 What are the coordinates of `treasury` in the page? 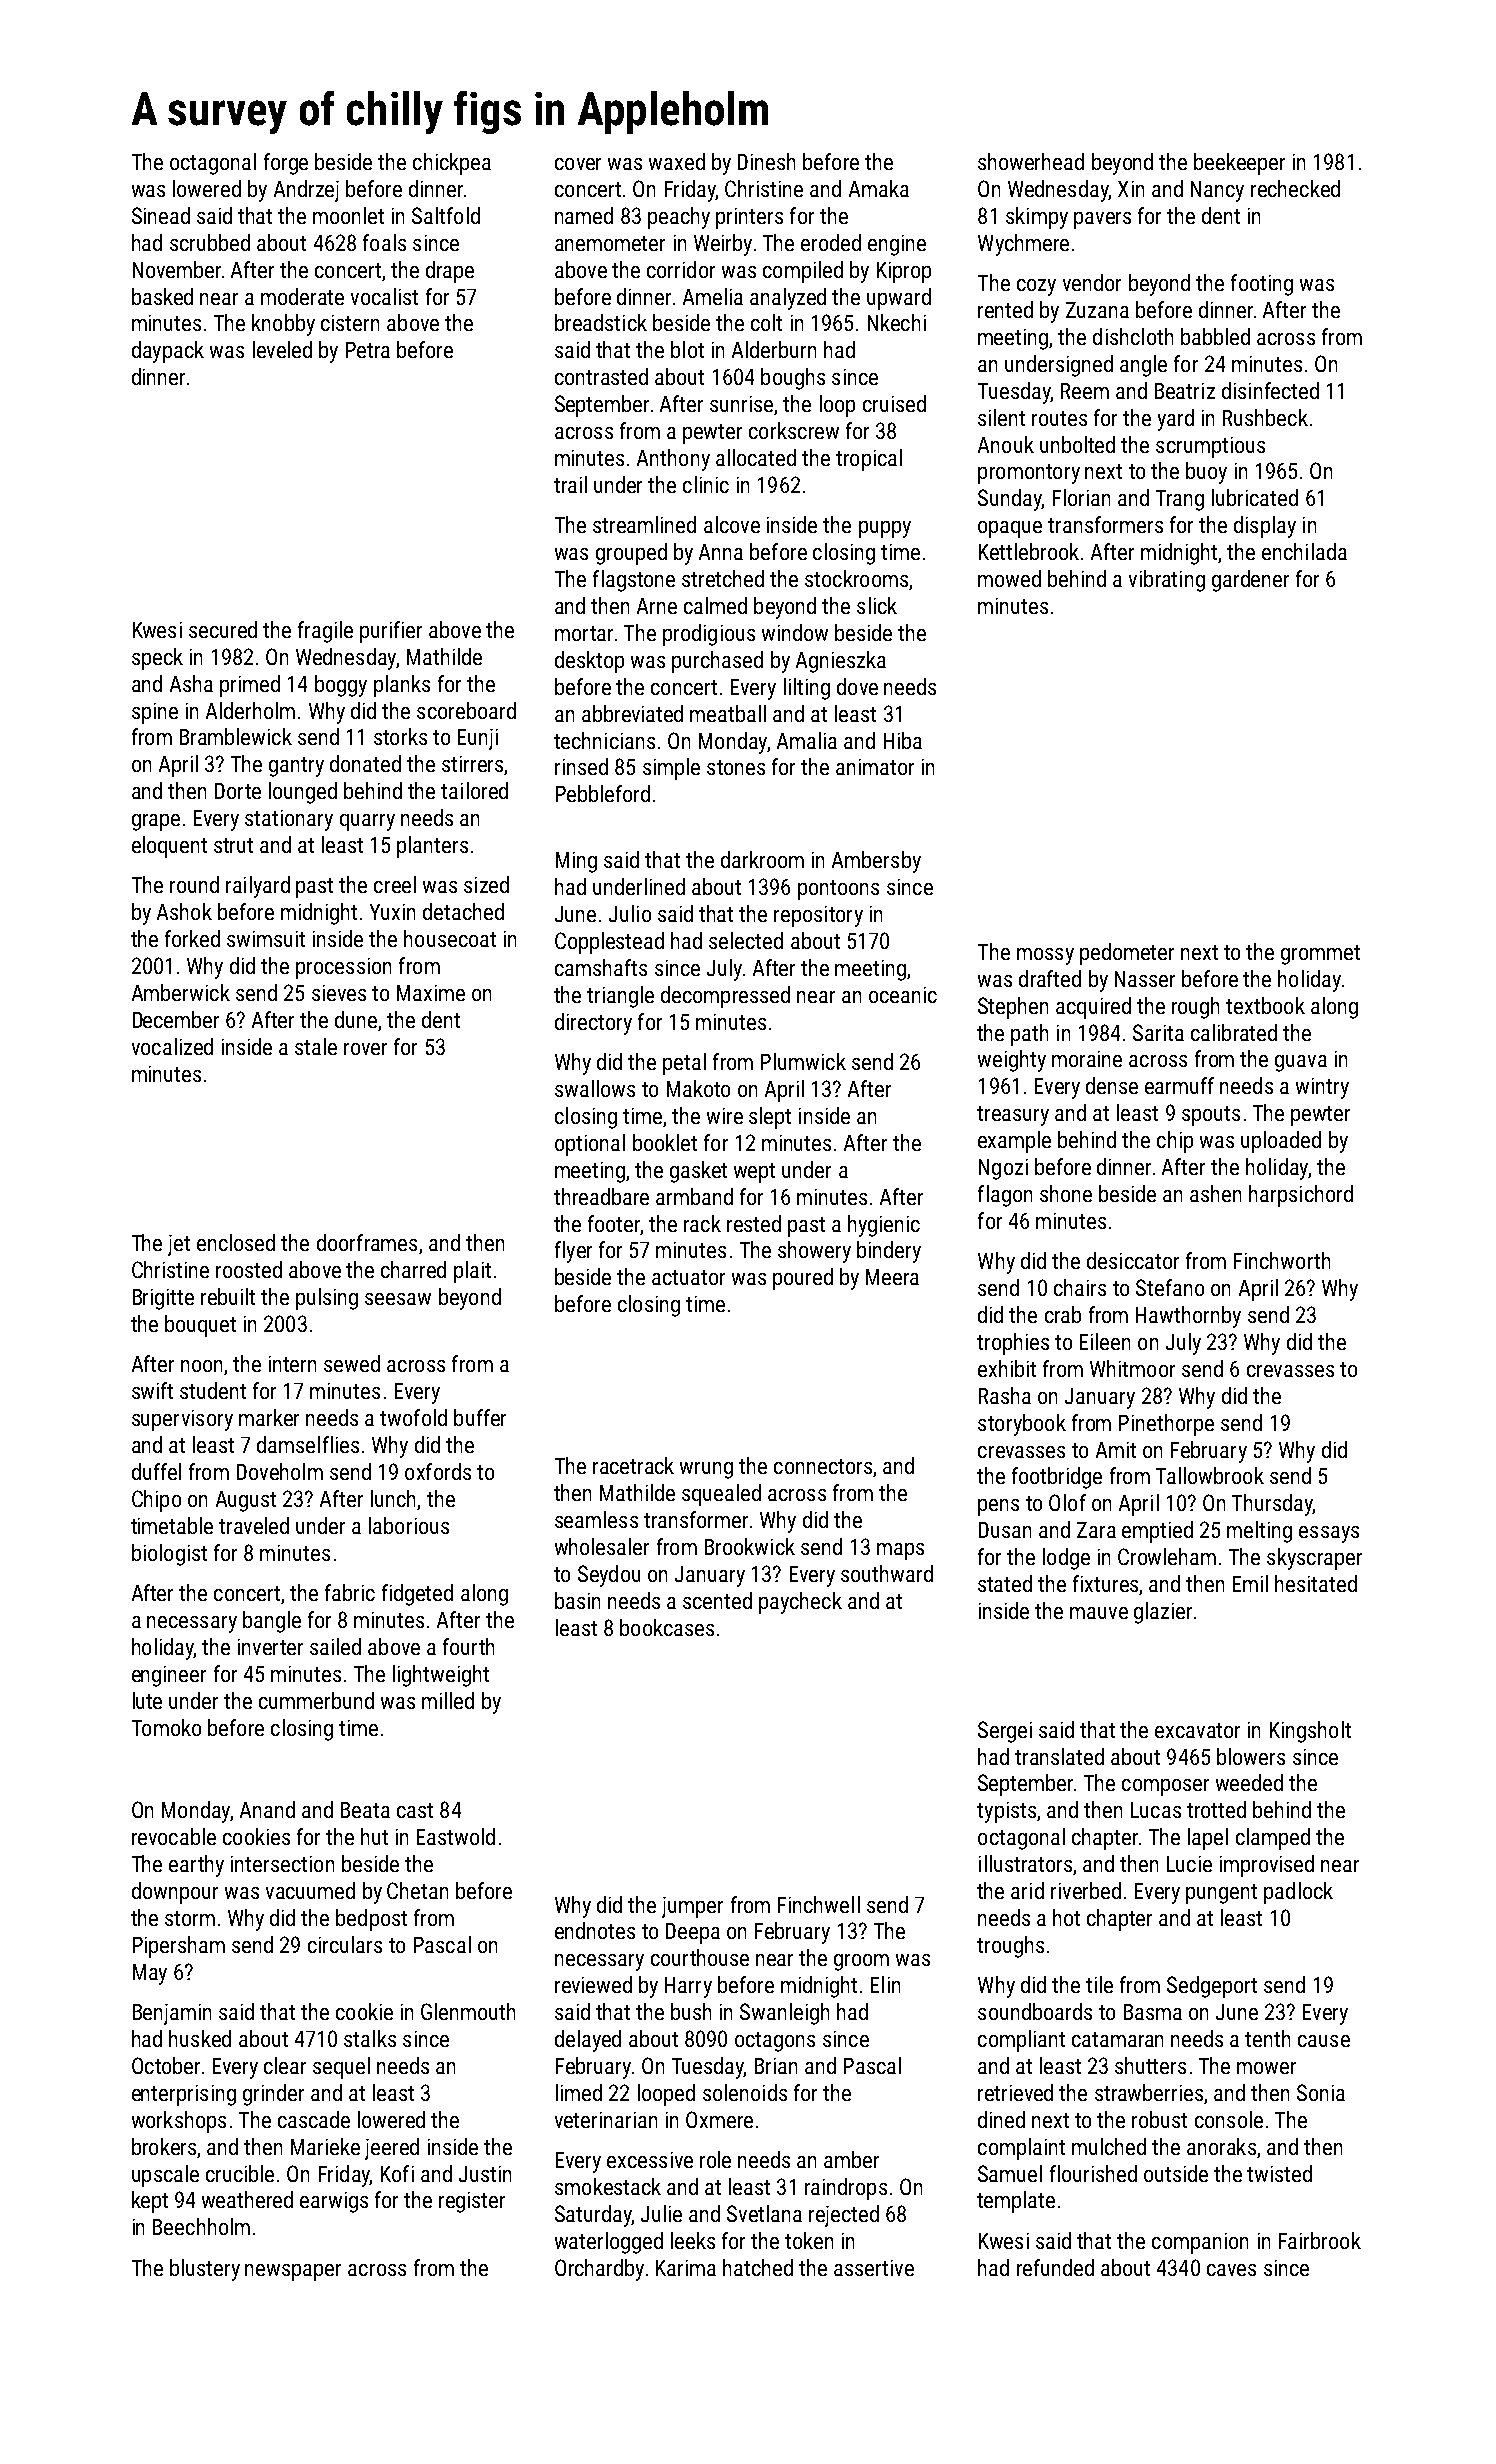 It's located at (1013, 1116).
